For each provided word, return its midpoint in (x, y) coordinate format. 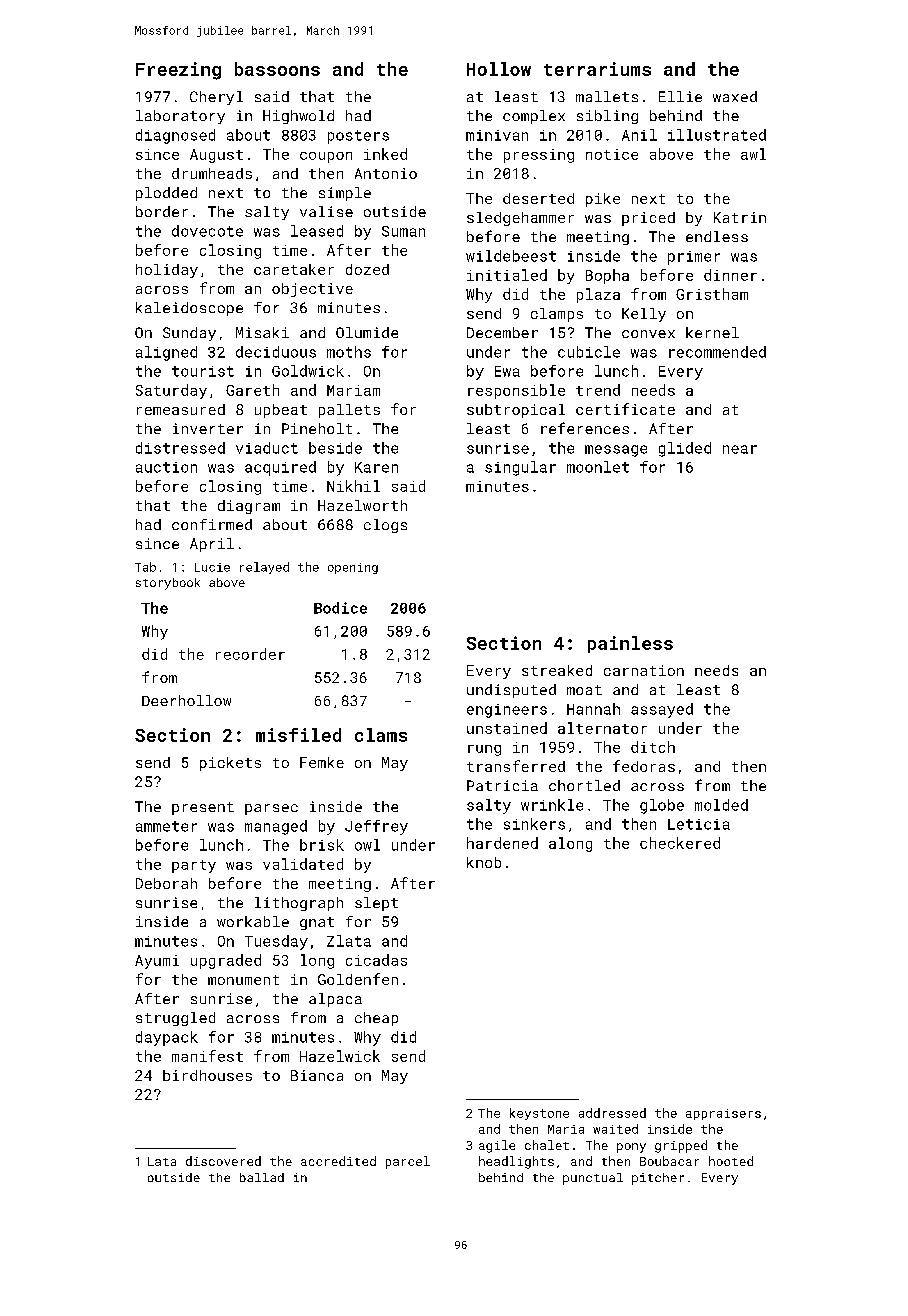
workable (253, 921)
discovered (223, 1161)
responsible (516, 391)
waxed (735, 96)
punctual (593, 1179)
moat (584, 690)
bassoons (277, 69)
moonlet (598, 467)
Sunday (189, 334)
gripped (681, 1146)
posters (358, 137)
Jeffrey (376, 827)
